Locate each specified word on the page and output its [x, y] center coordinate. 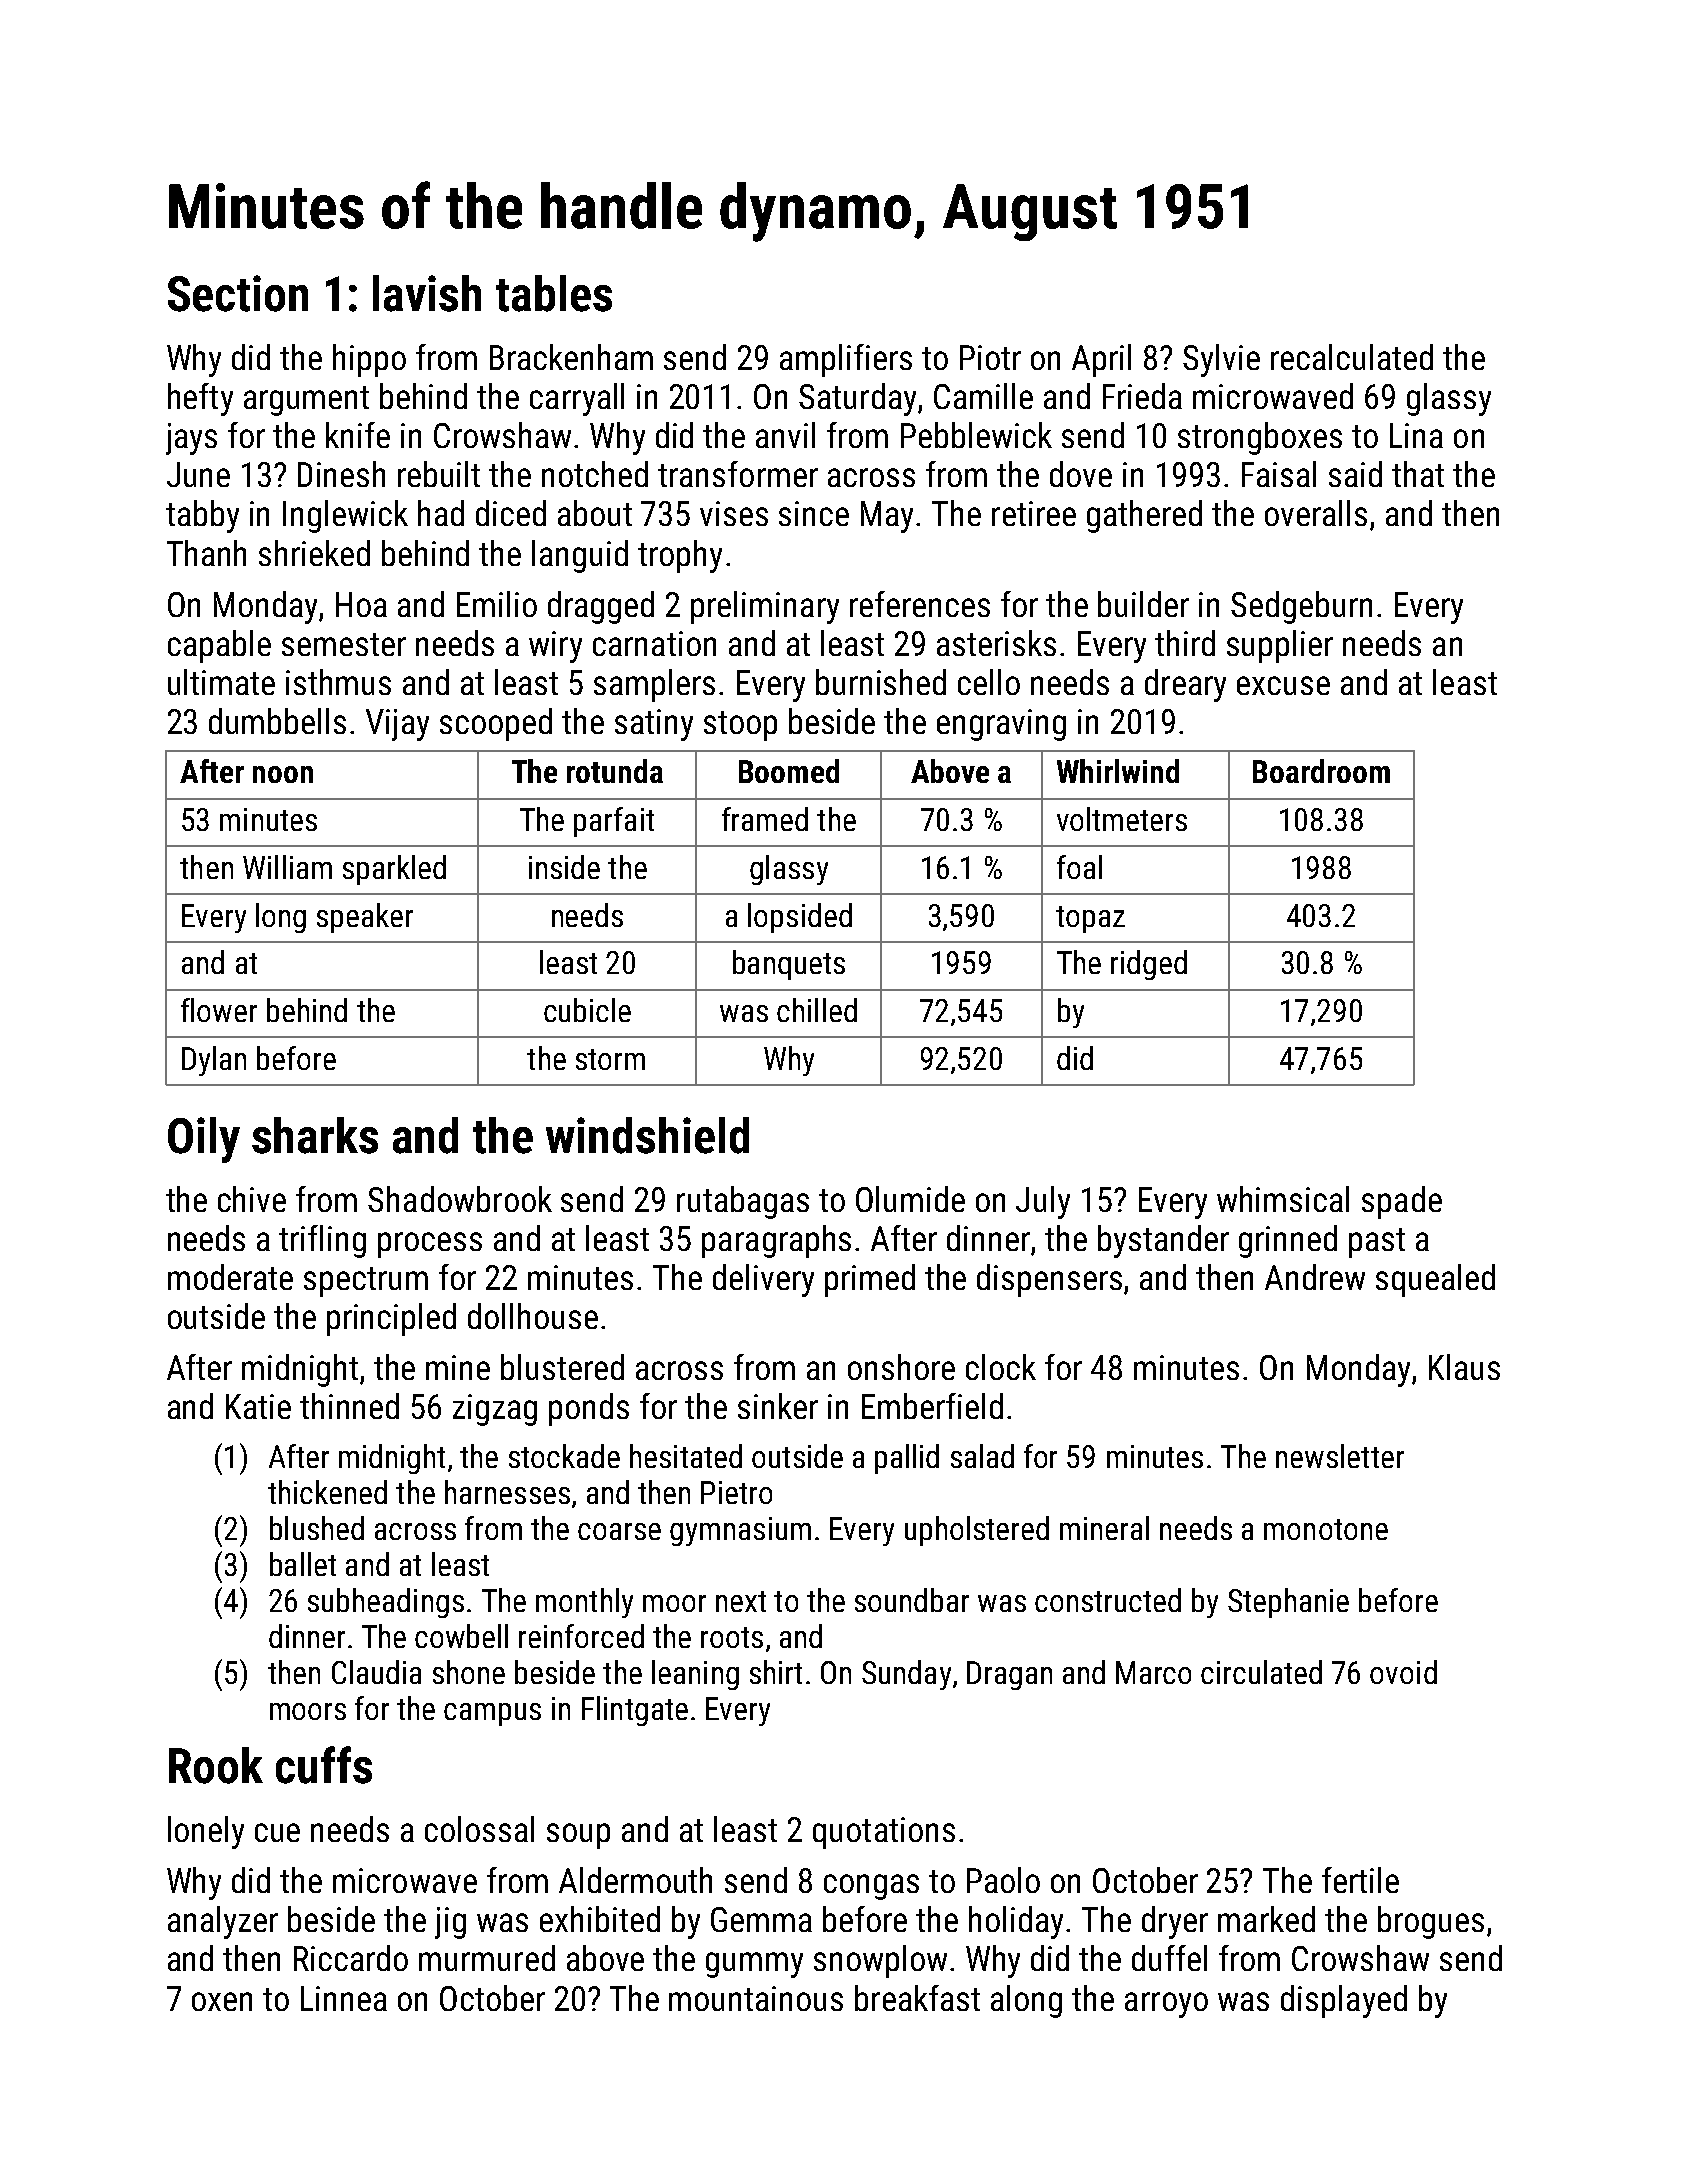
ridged [1149, 965]
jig [450, 1923]
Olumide [910, 1199]
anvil [785, 435]
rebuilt [439, 474]
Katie [258, 1406]
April [1101, 360]
